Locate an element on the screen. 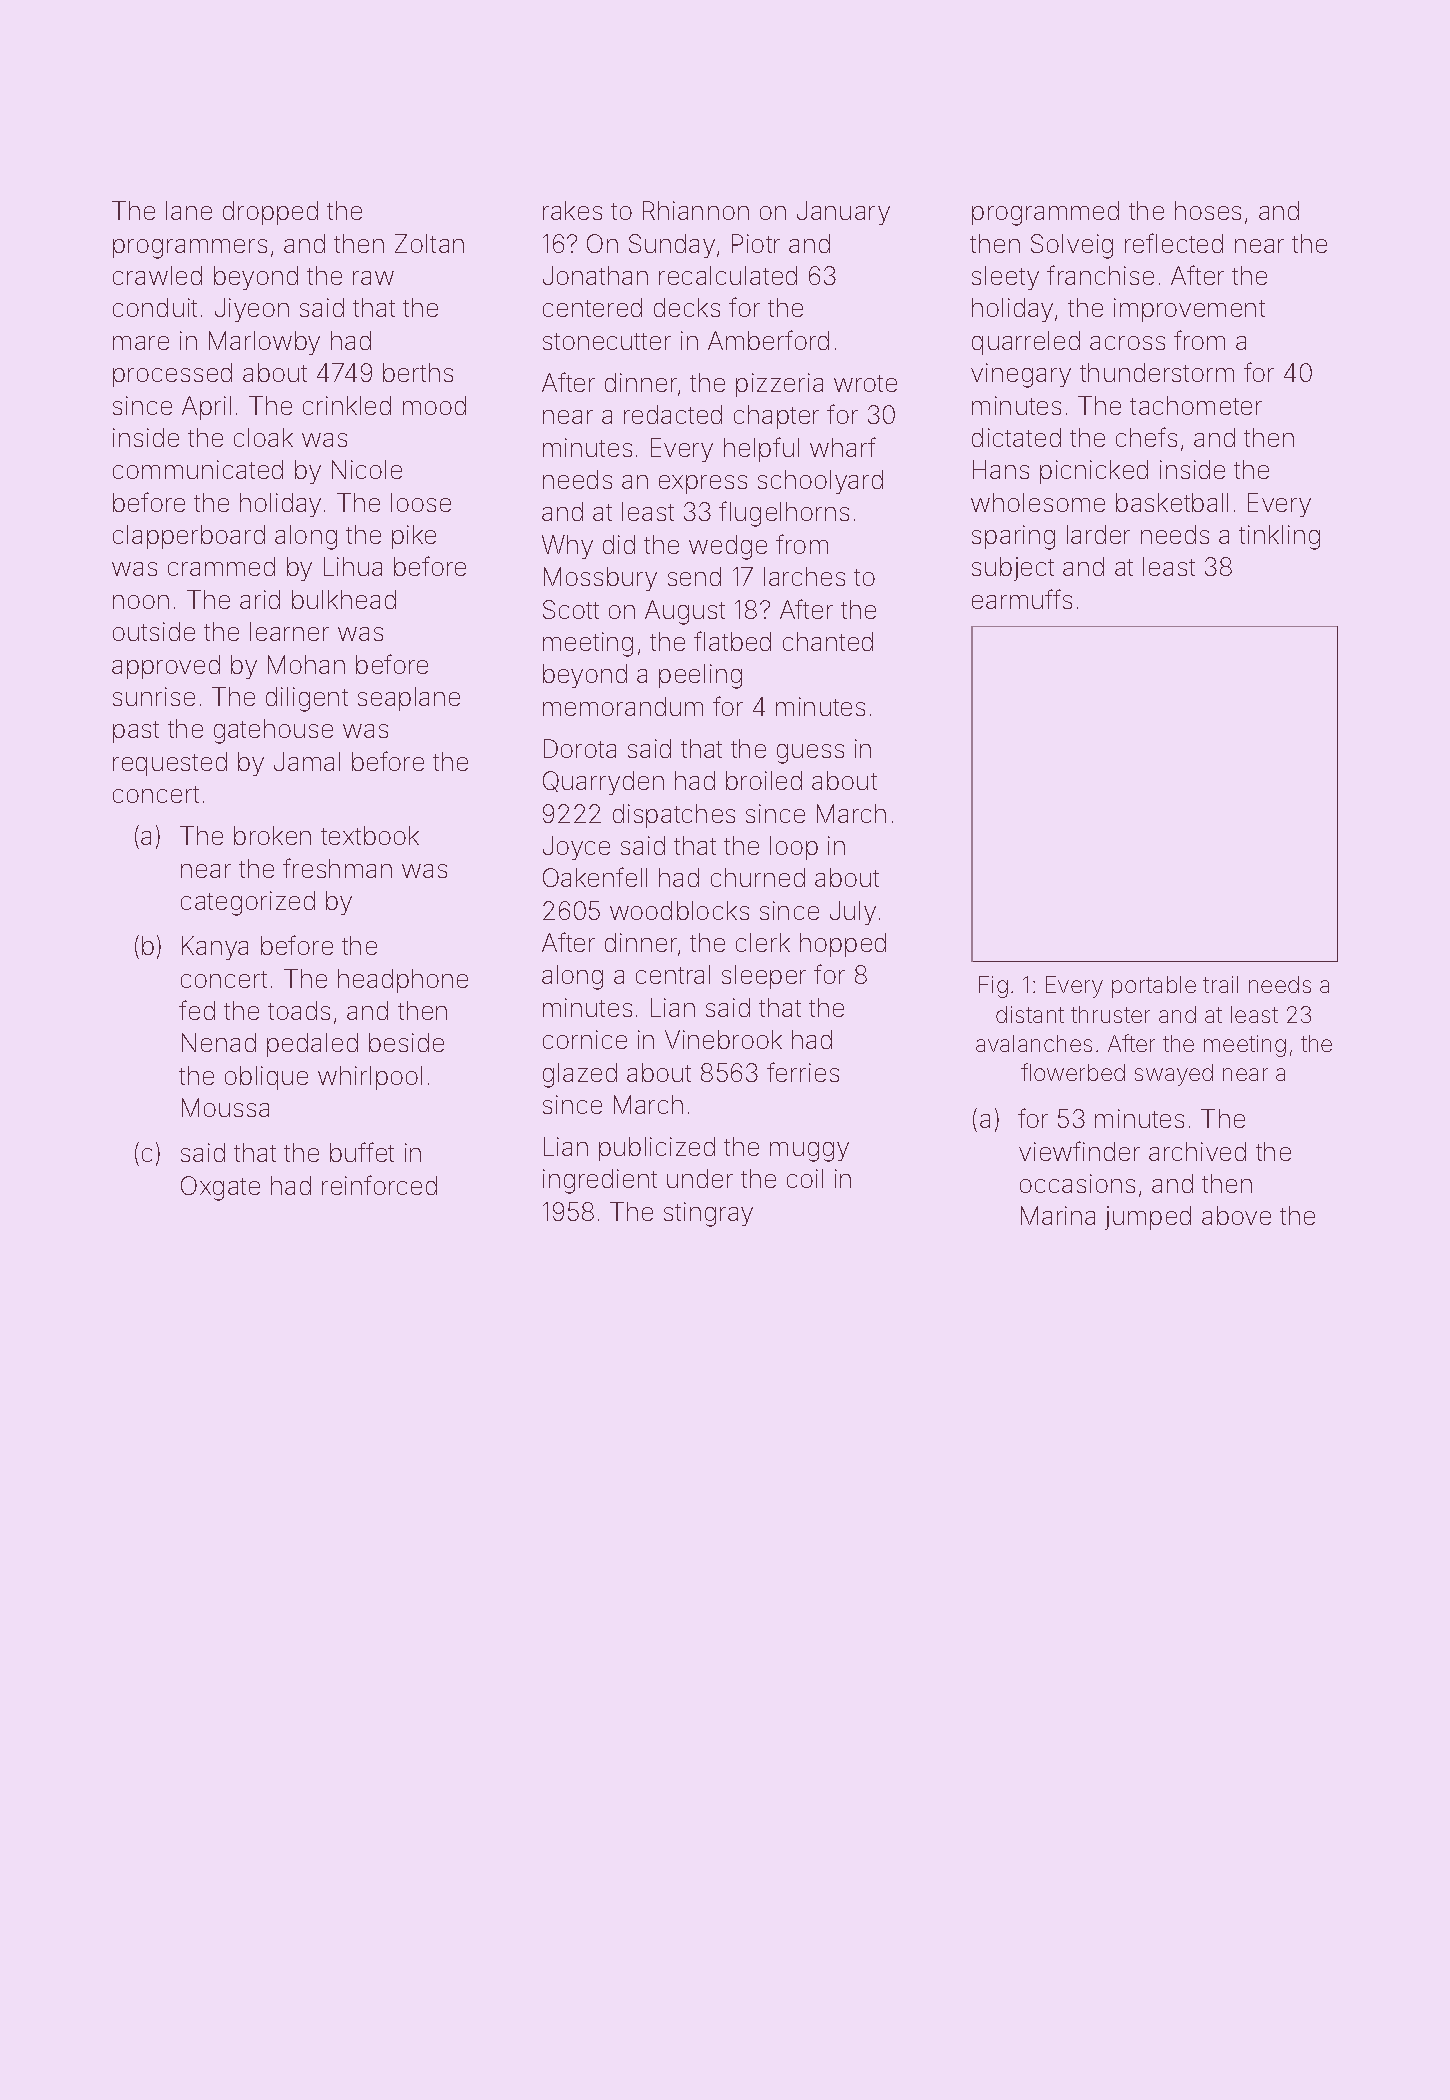 This screenshot has height=2100, width=1450. jumped is located at coordinates (1148, 1218).
